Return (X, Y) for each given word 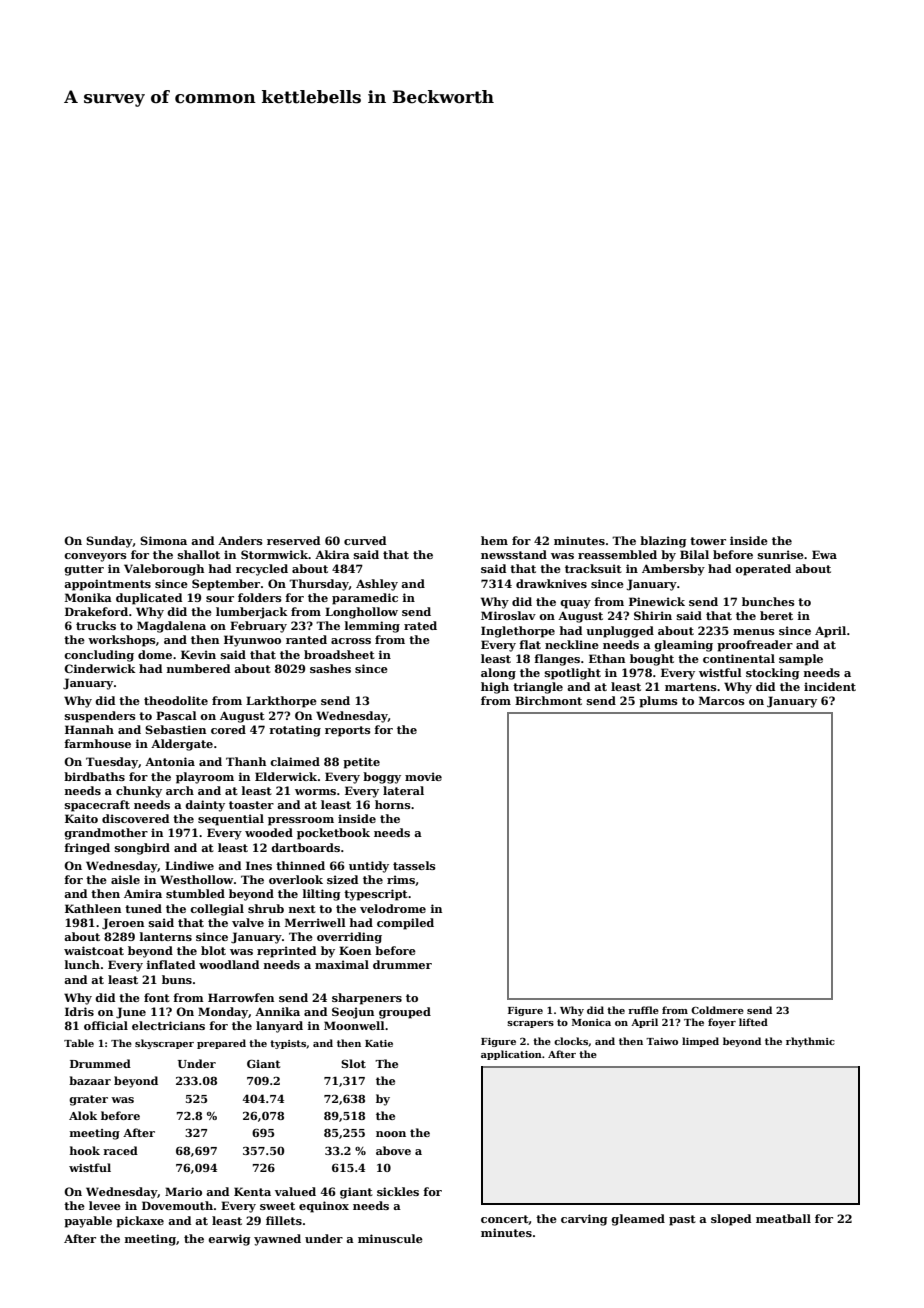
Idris (79, 1011)
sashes (330, 668)
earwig (229, 1240)
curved (365, 540)
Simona (163, 540)
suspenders (100, 717)
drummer (402, 964)
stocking (772, 674)
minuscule (390, 1238)
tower (708, 541)
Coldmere (717, 1010)
